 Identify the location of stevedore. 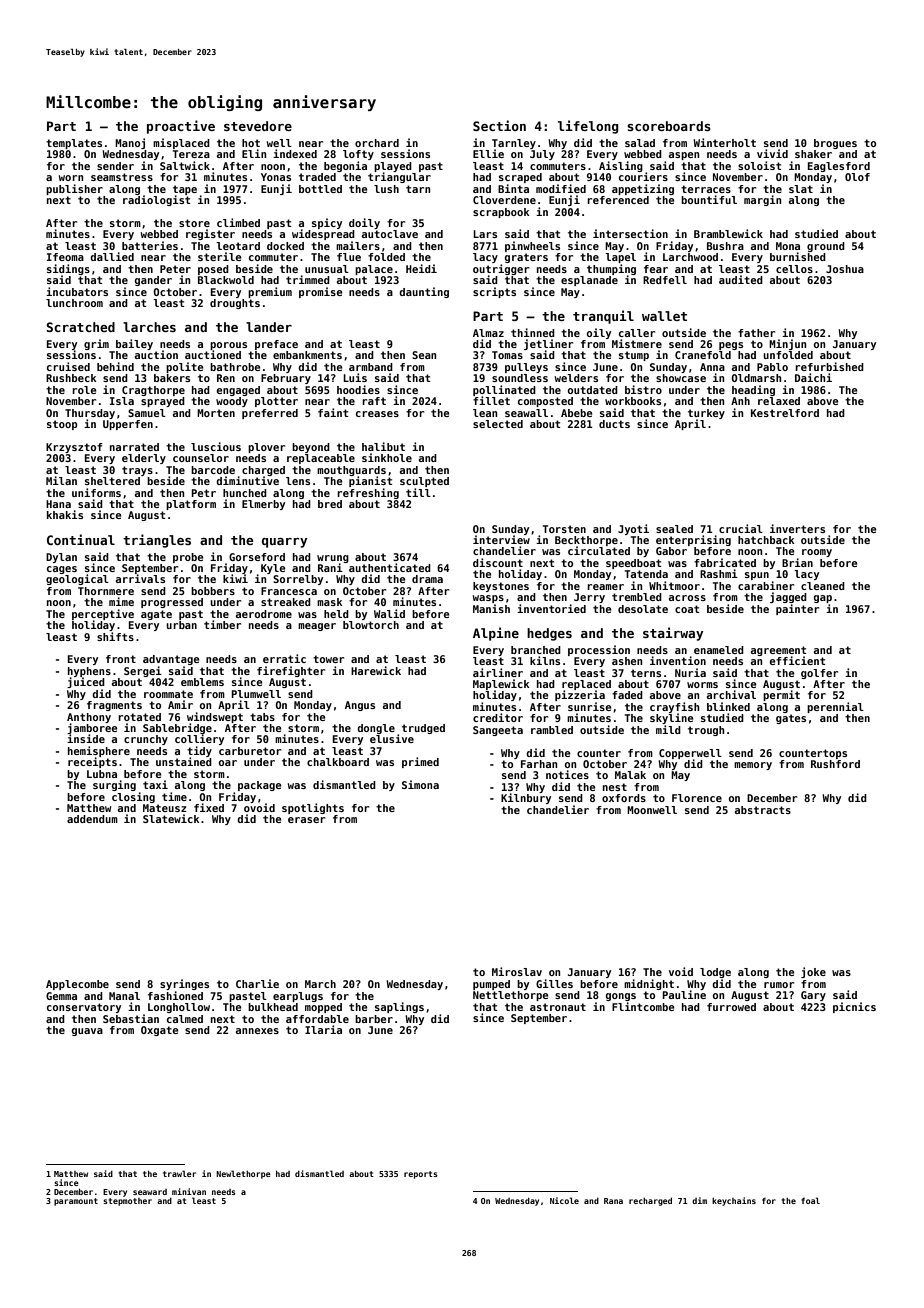
(258, 126).
